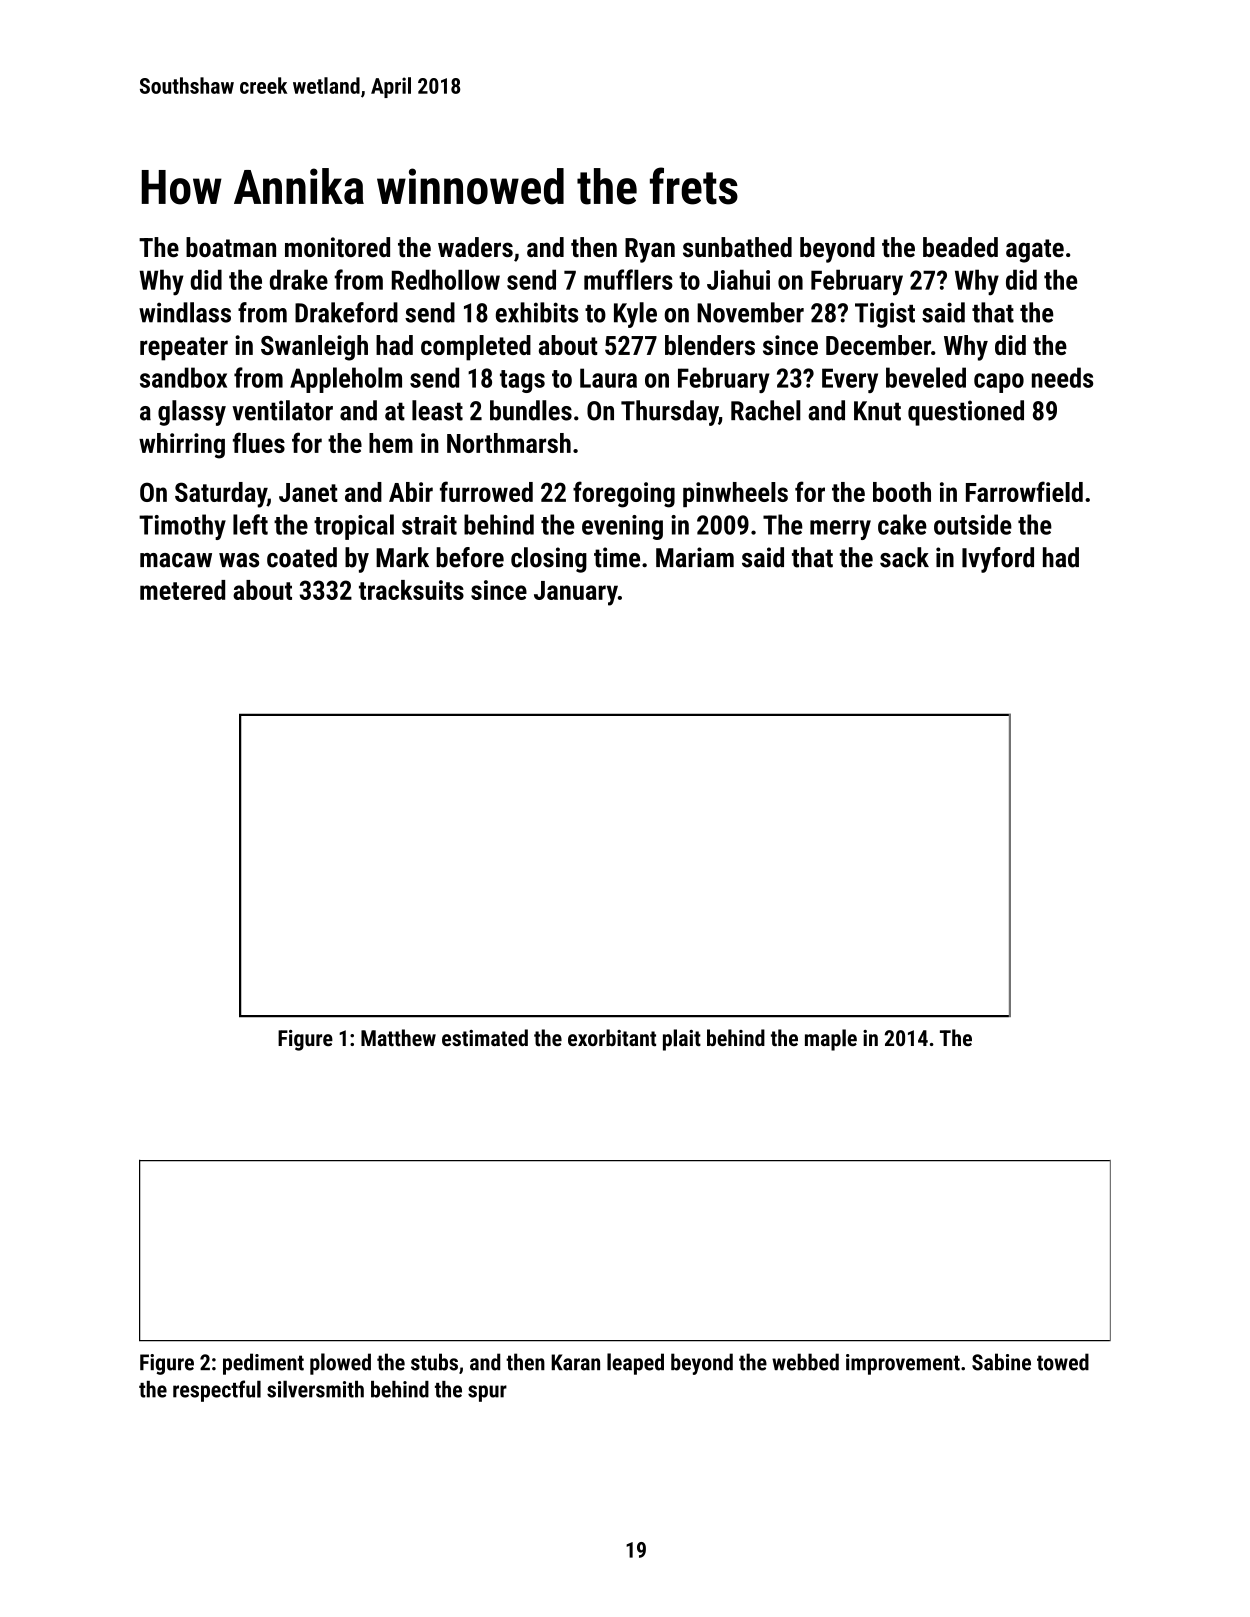 This screenshot has height=1617, width=1250. Describe the element at coordinates (805, 1362) in the screenshot. I see `webbed` at that location.
